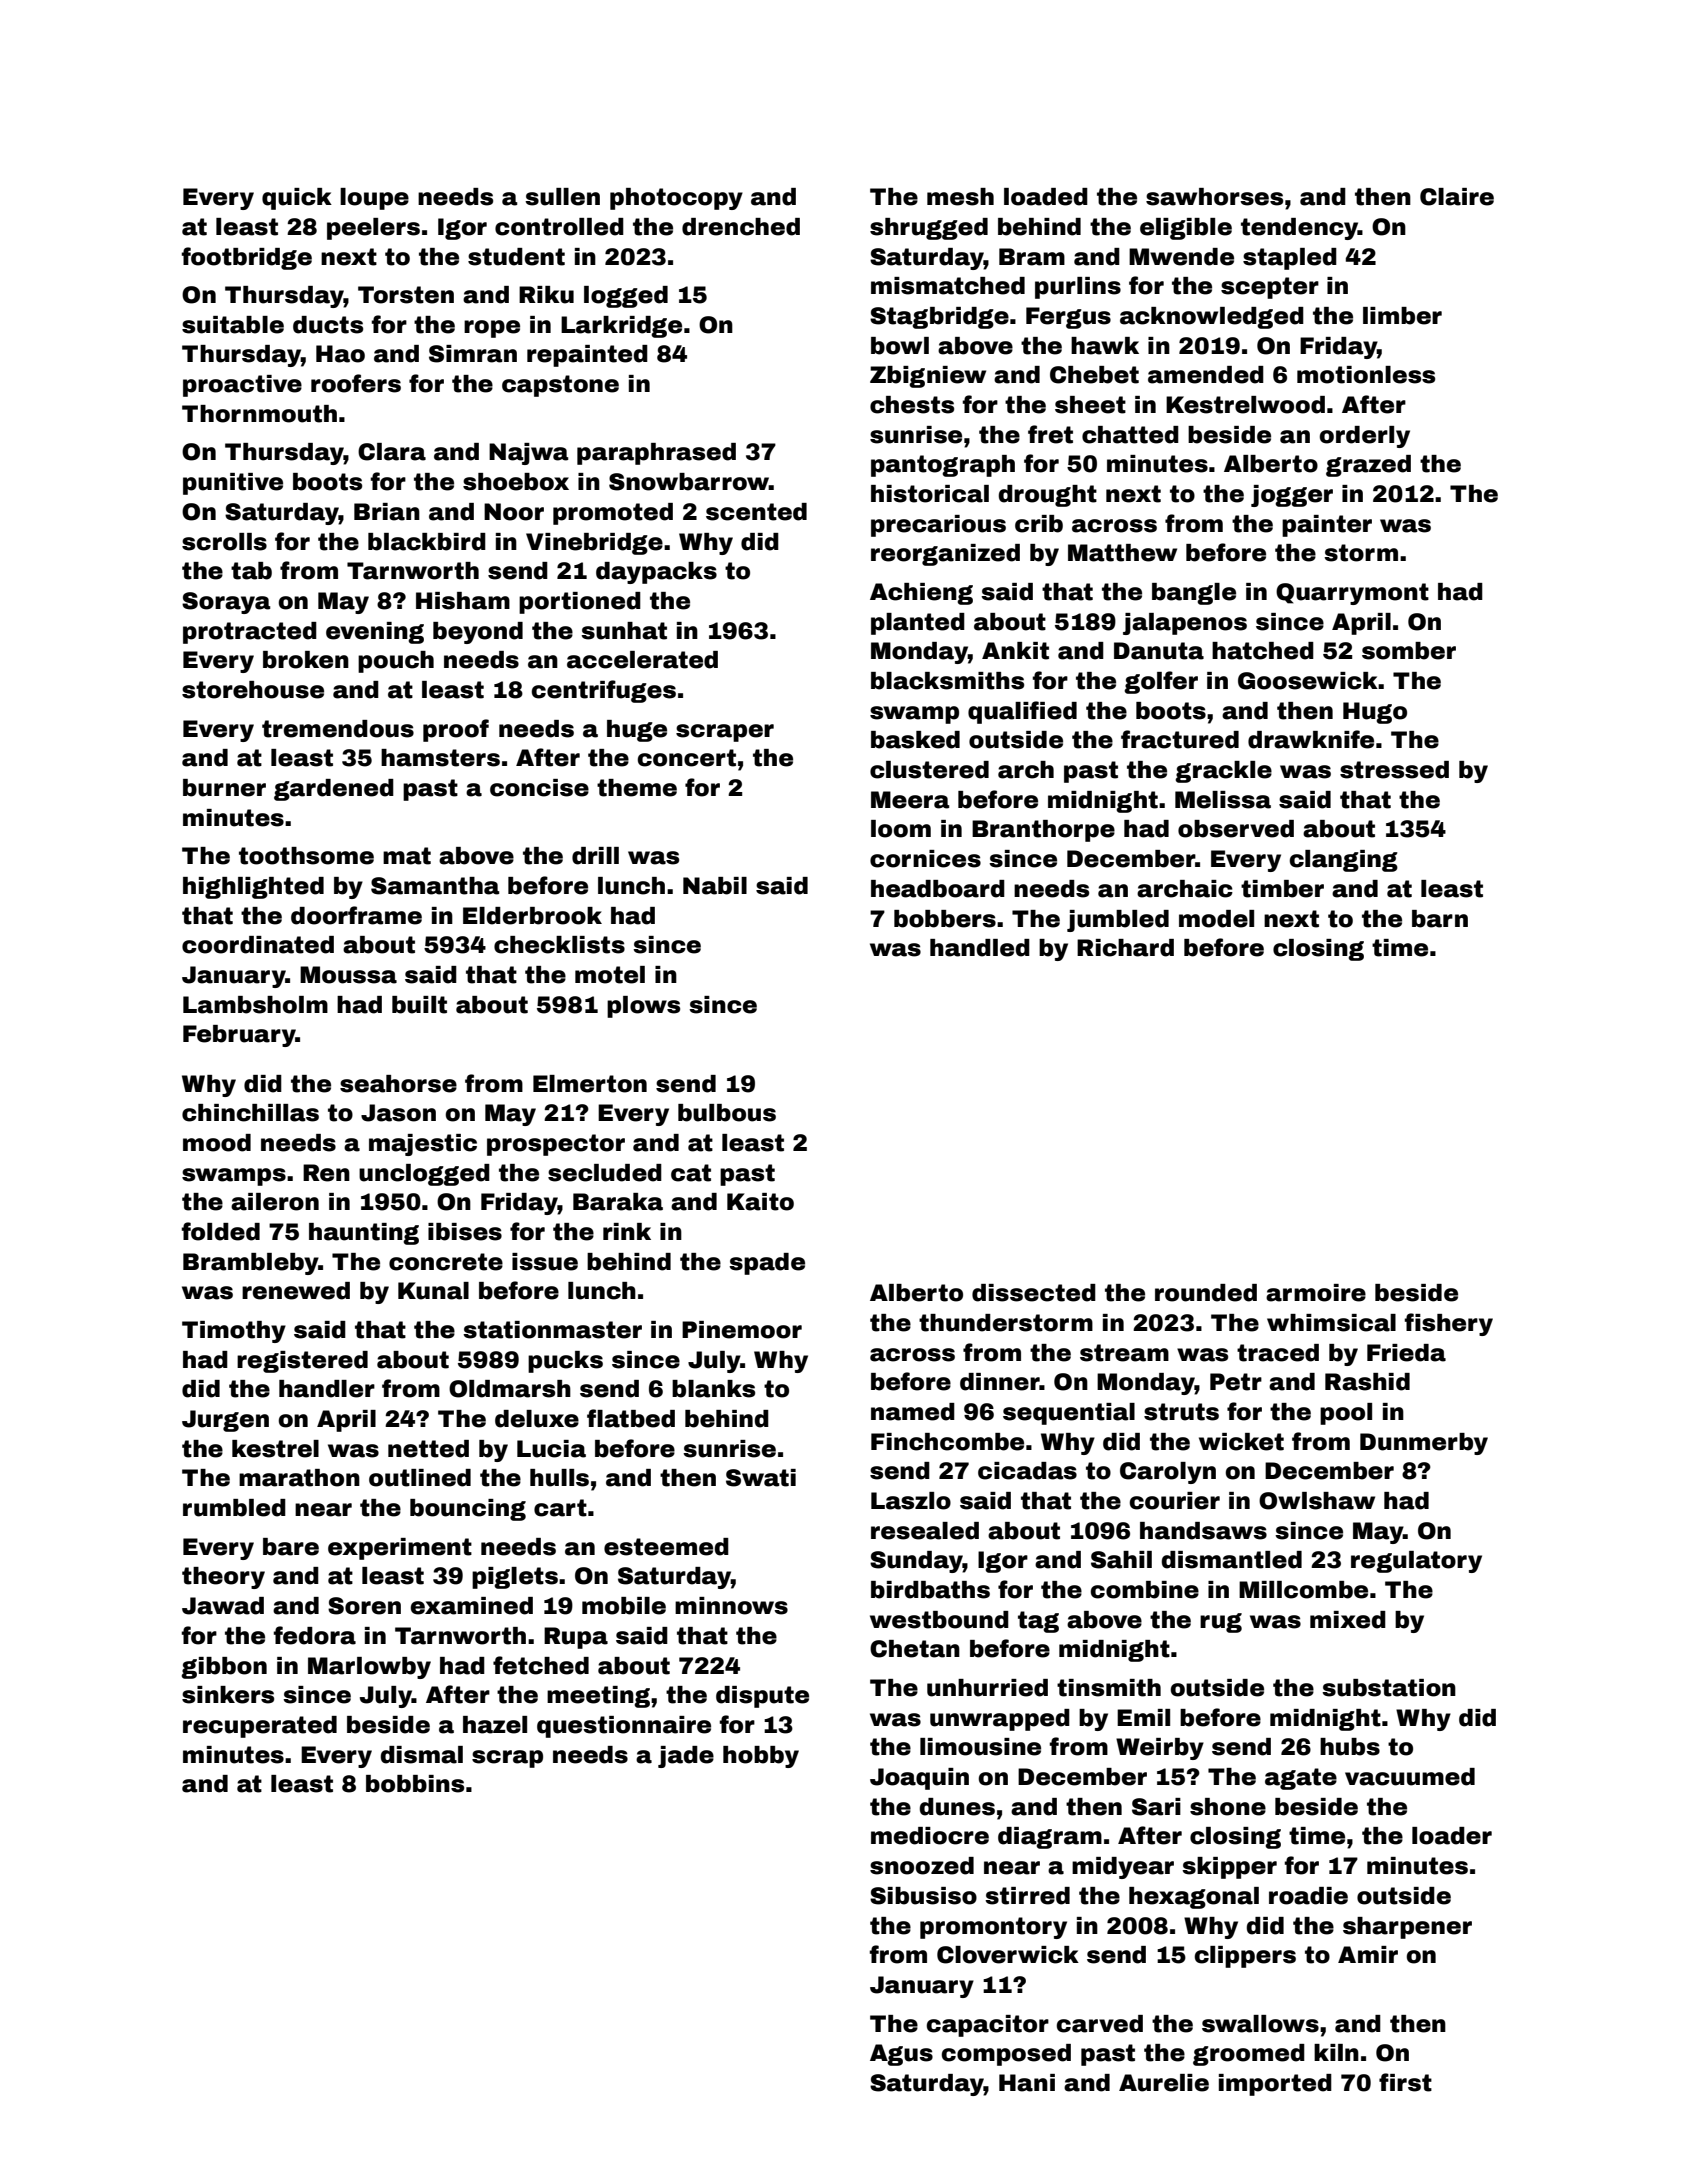 Image resolution: width=1683 pixels, height=2178 pixels. I want to click on proactive, so click(242, 386).
